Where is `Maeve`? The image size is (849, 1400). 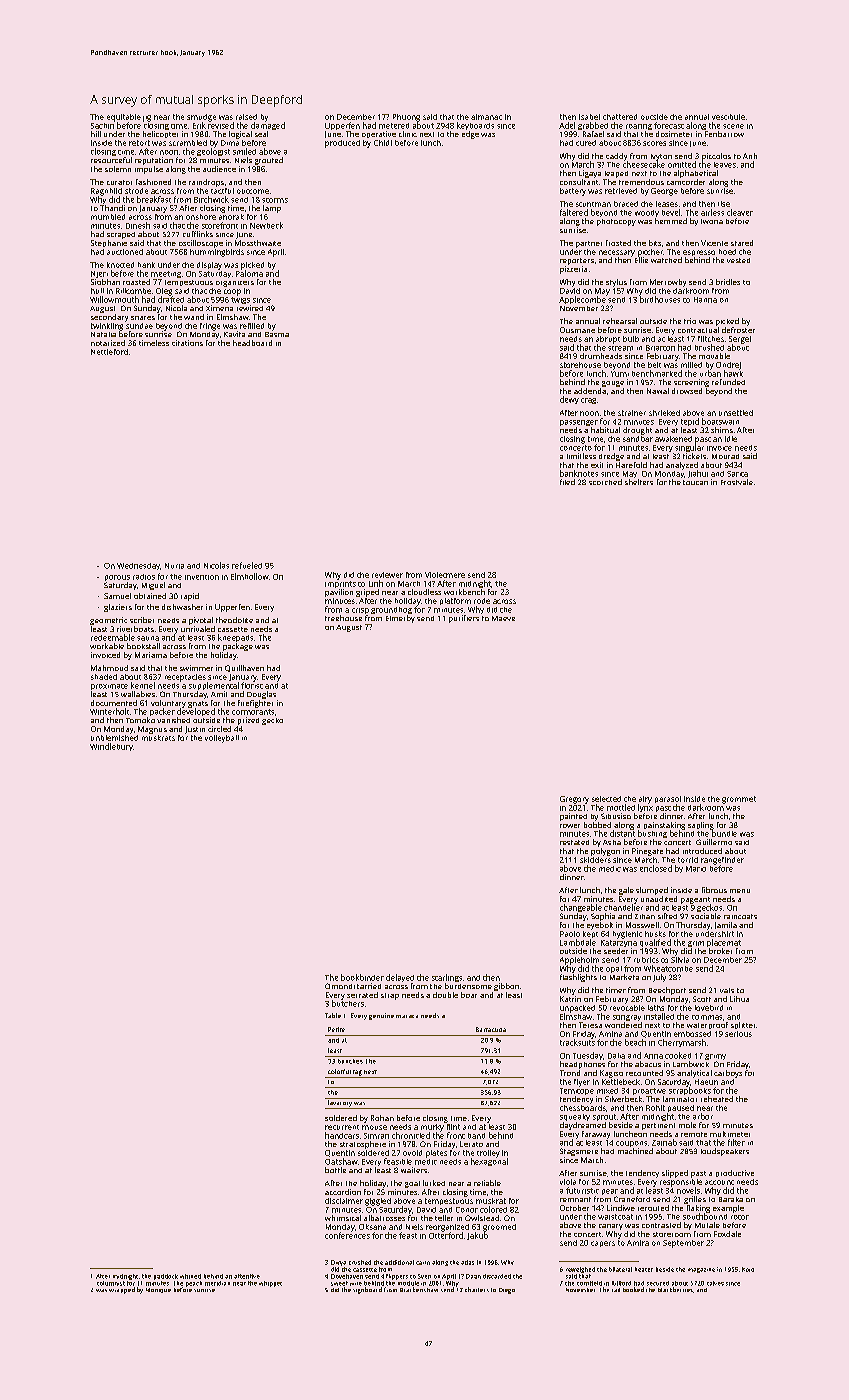
Maeve is located at coordinates (503, 618).
